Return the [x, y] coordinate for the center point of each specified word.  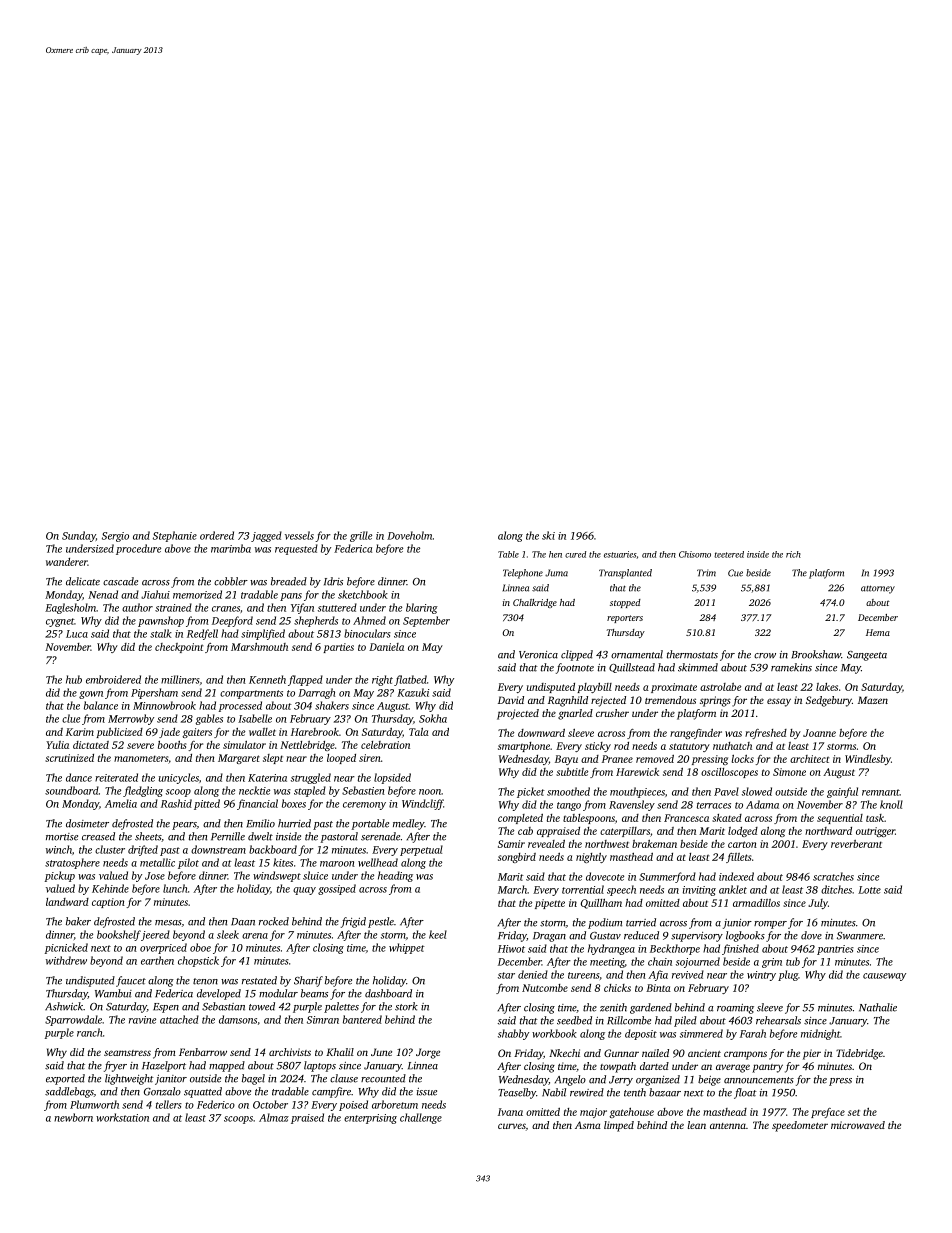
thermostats [692, 654]
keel [438, 934]
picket [531, 792]
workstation [122, 1117]
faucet [131, 981]
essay [779, 702]
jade [169, 733]
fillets [738, 858]
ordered [217, 535]
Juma [556, 573]
